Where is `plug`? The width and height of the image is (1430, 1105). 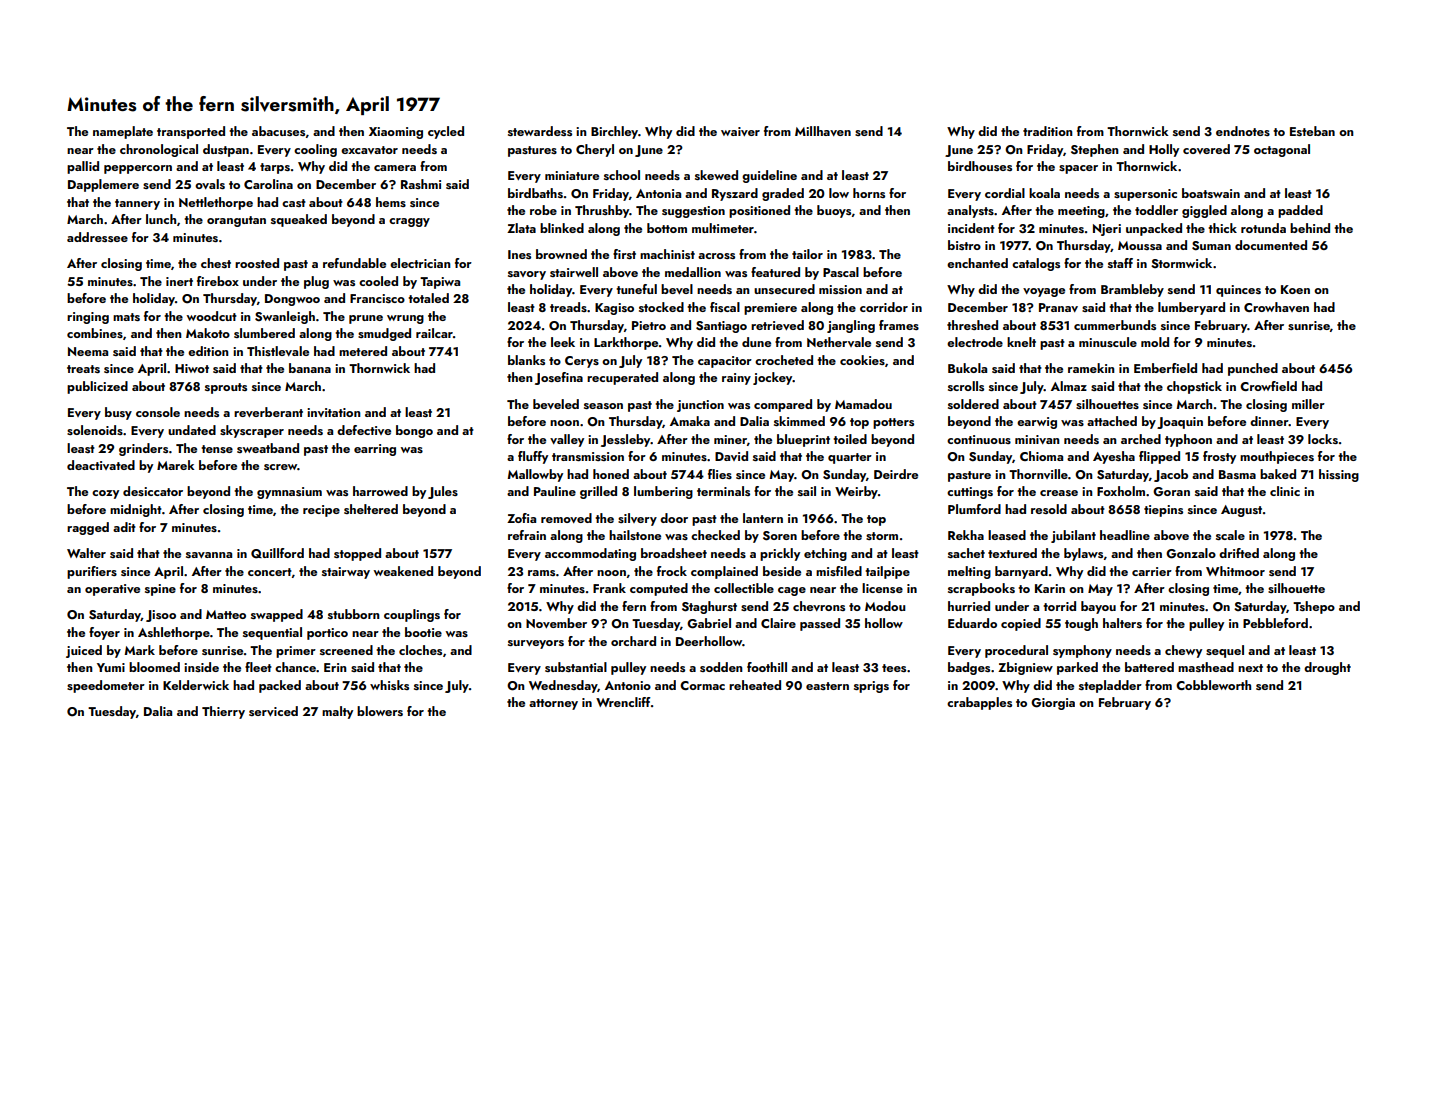 plug is located at coordinates (316, 282).
